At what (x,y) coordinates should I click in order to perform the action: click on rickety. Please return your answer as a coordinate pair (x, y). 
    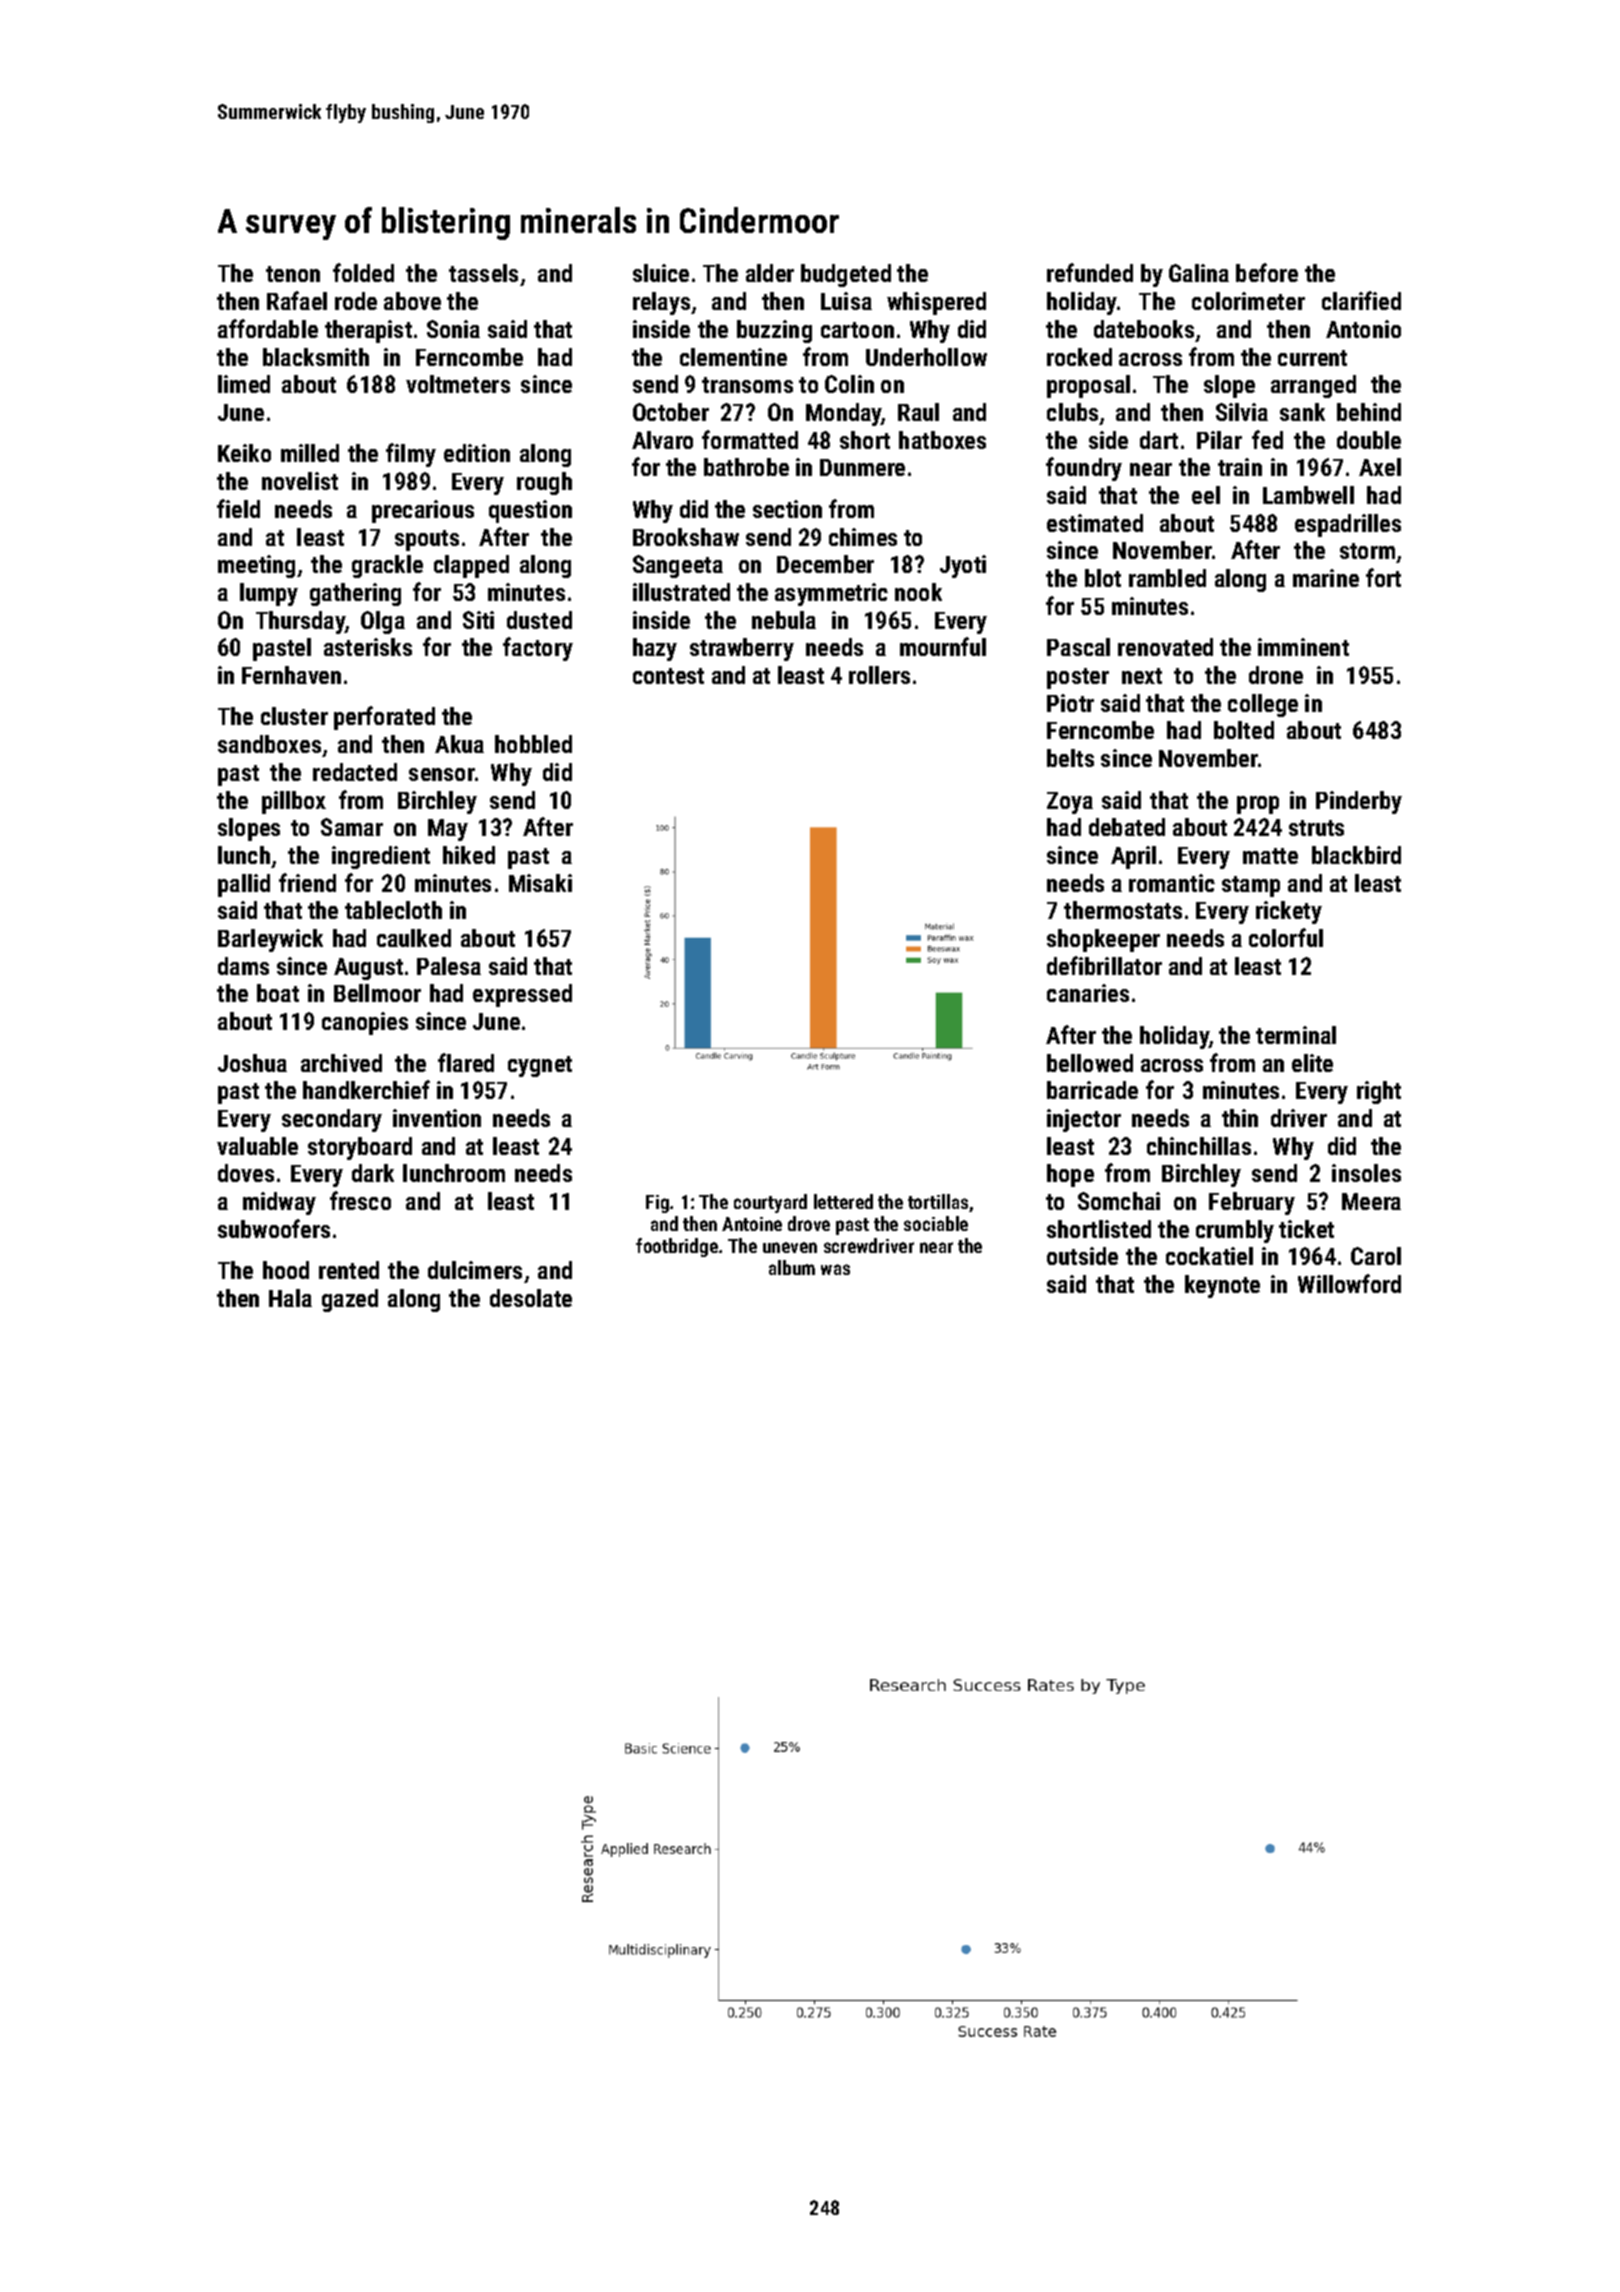
    Looking at the image, I should click on (1289, 912).
